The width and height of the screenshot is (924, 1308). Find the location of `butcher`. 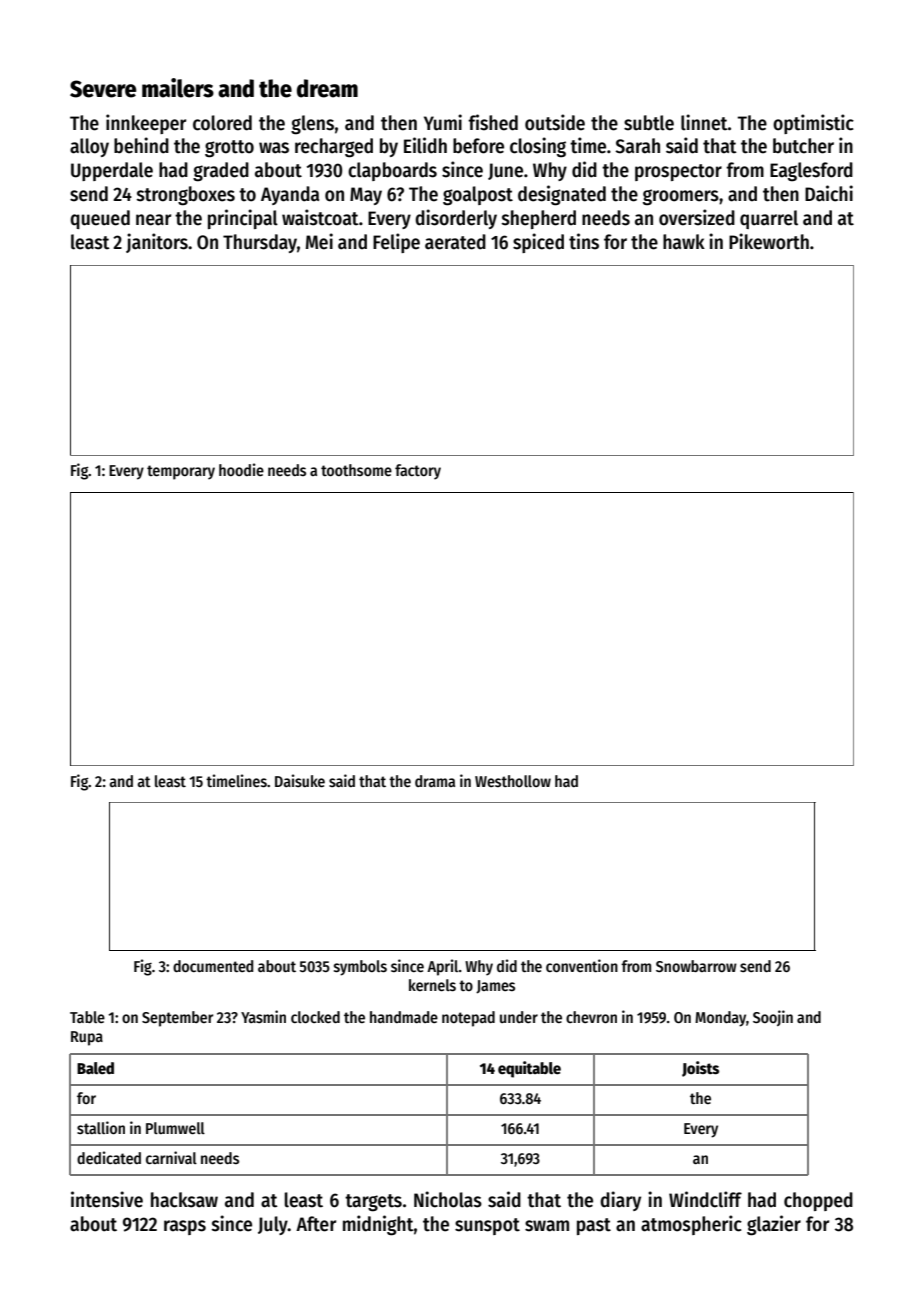

butcher is located at coordinates (803, 146).
